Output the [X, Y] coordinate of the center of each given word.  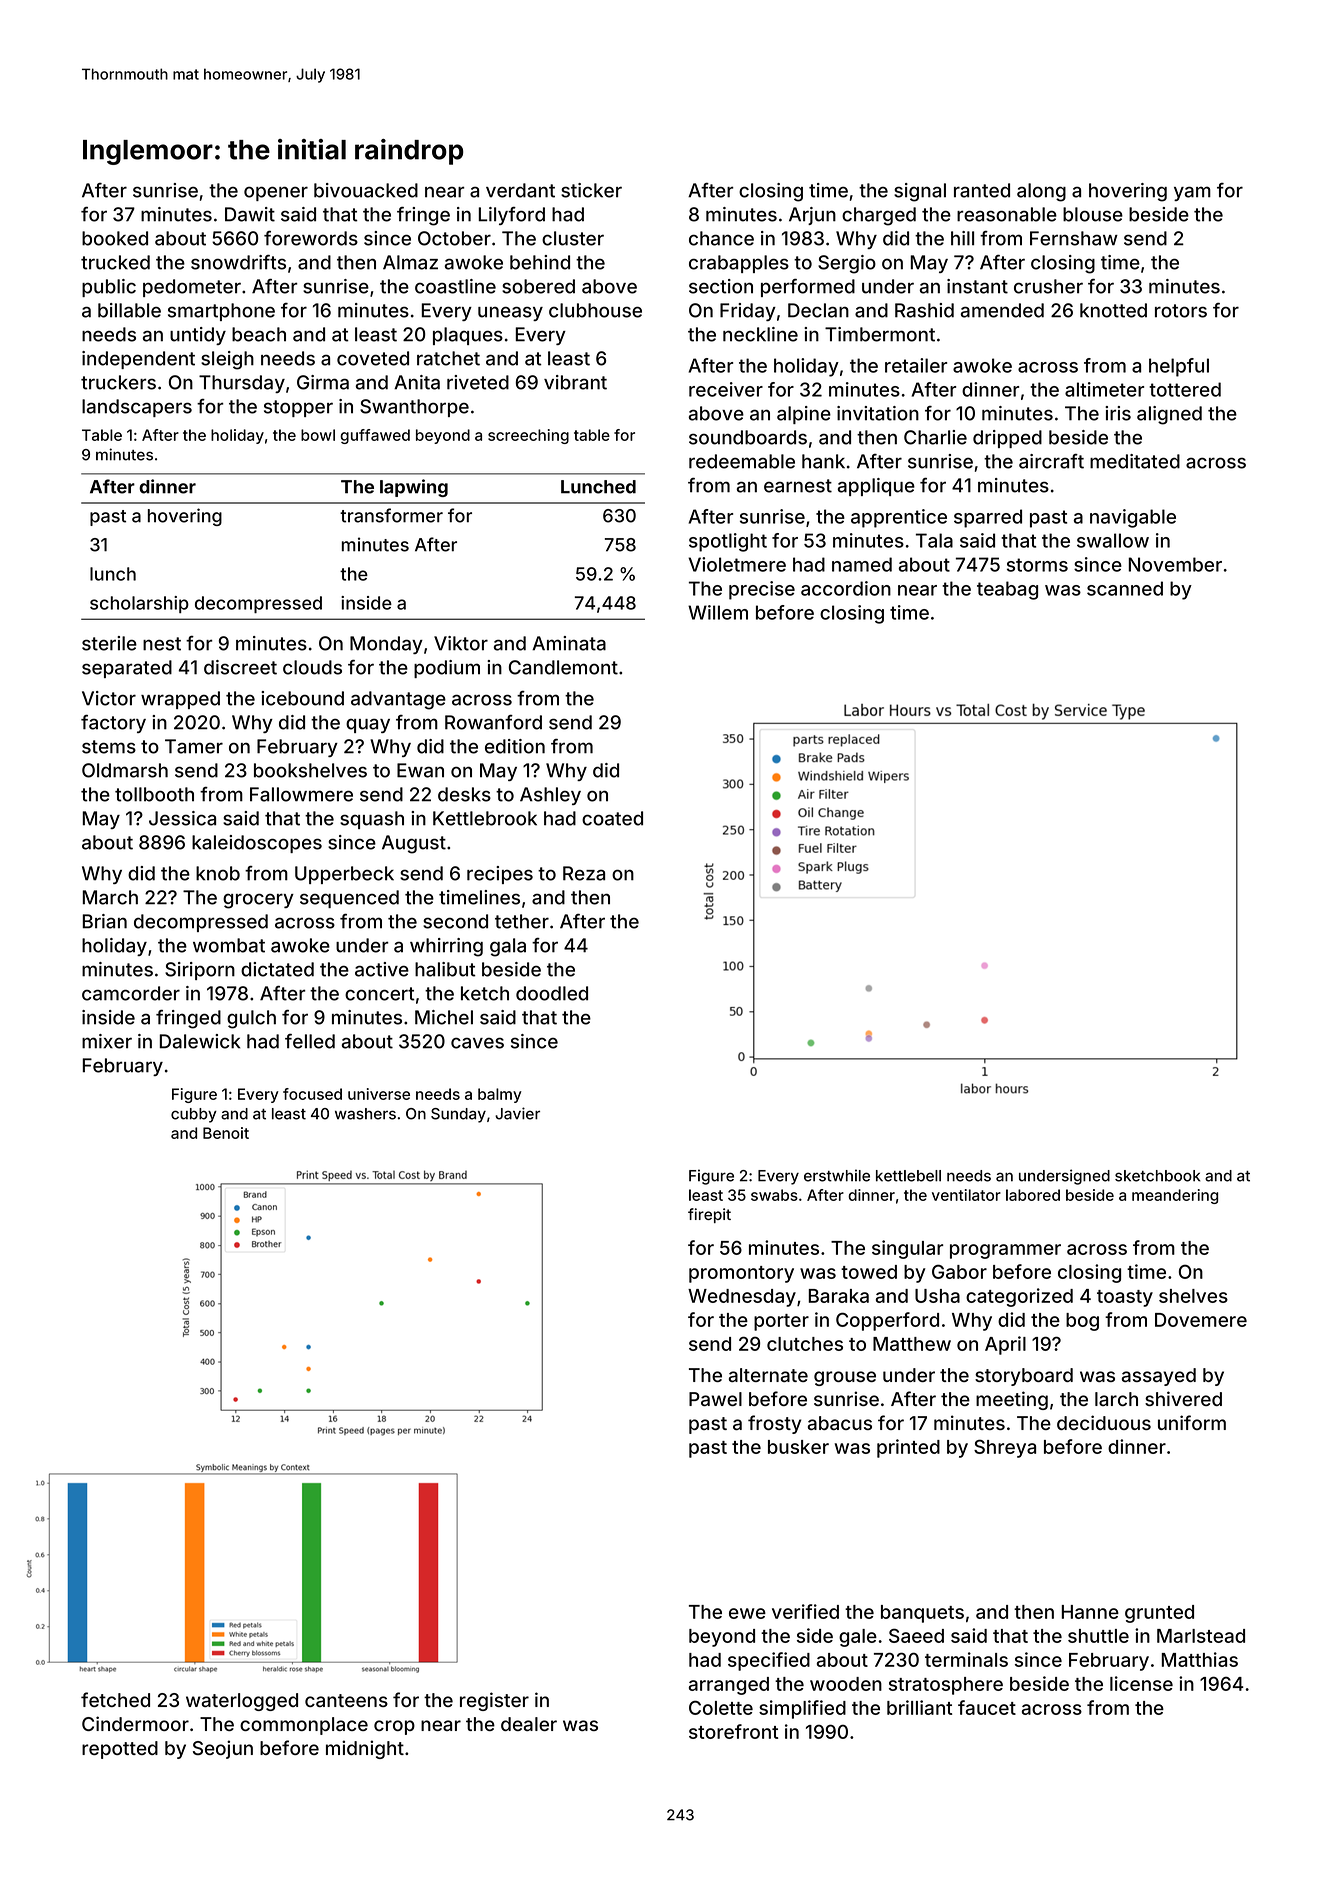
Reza [584, 873]
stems [109, 747]
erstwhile [837, 1175]
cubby [194, 1115]
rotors [1181, 311]
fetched [115, 1699]
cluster [573, 238]
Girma [323, 382]
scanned [1125, 588]
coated [612, 818]
